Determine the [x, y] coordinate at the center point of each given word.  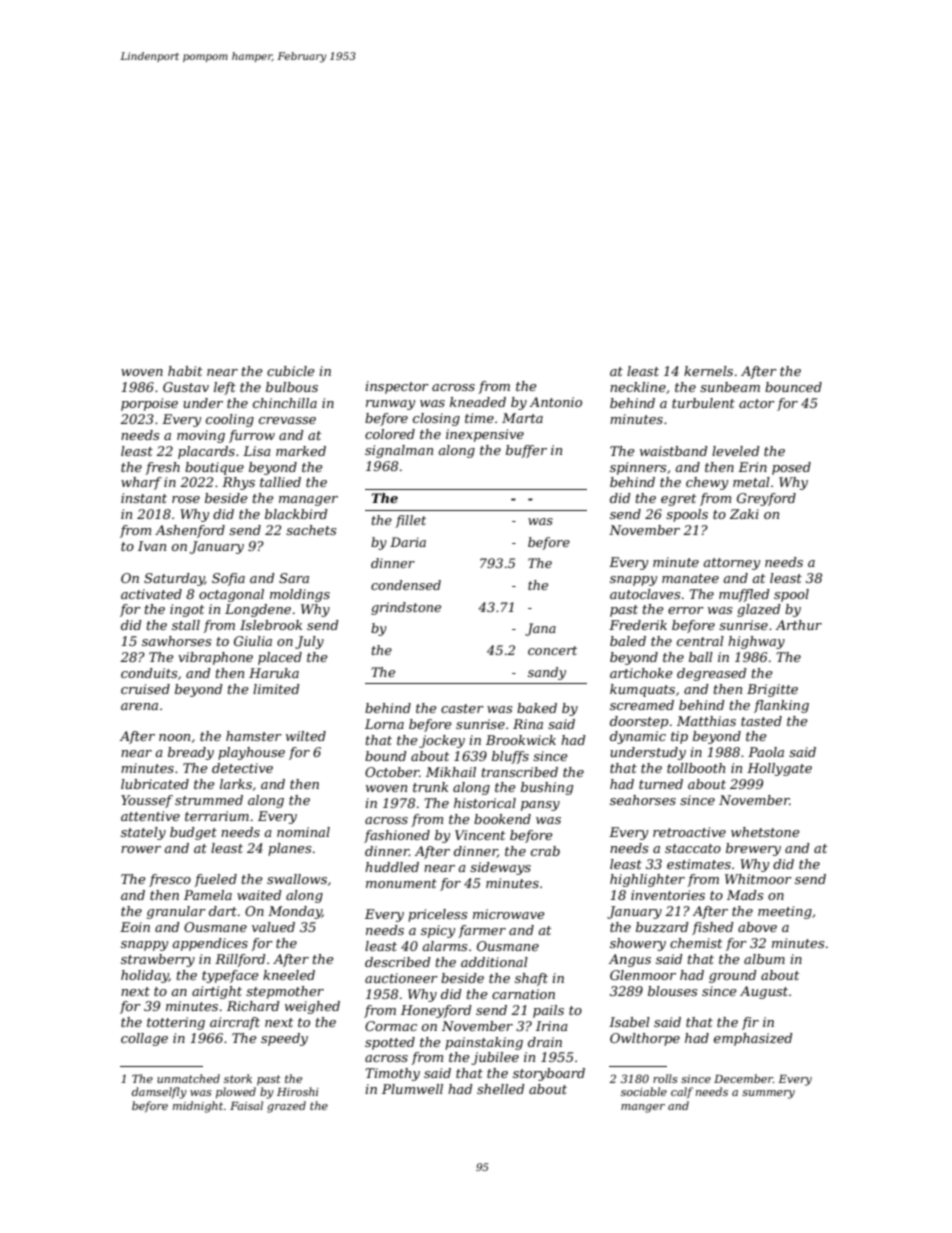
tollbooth [696, 768]
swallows [297, 879]
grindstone [406, 608]
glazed [759, 610]
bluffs [510, 757]
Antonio [556, 402]
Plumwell [412, 1089]
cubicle [291, 371]
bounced [793, 387]
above [757, 927]
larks [236, 784]
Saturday [174, 579]
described [398, 962]
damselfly [159, 1093]
